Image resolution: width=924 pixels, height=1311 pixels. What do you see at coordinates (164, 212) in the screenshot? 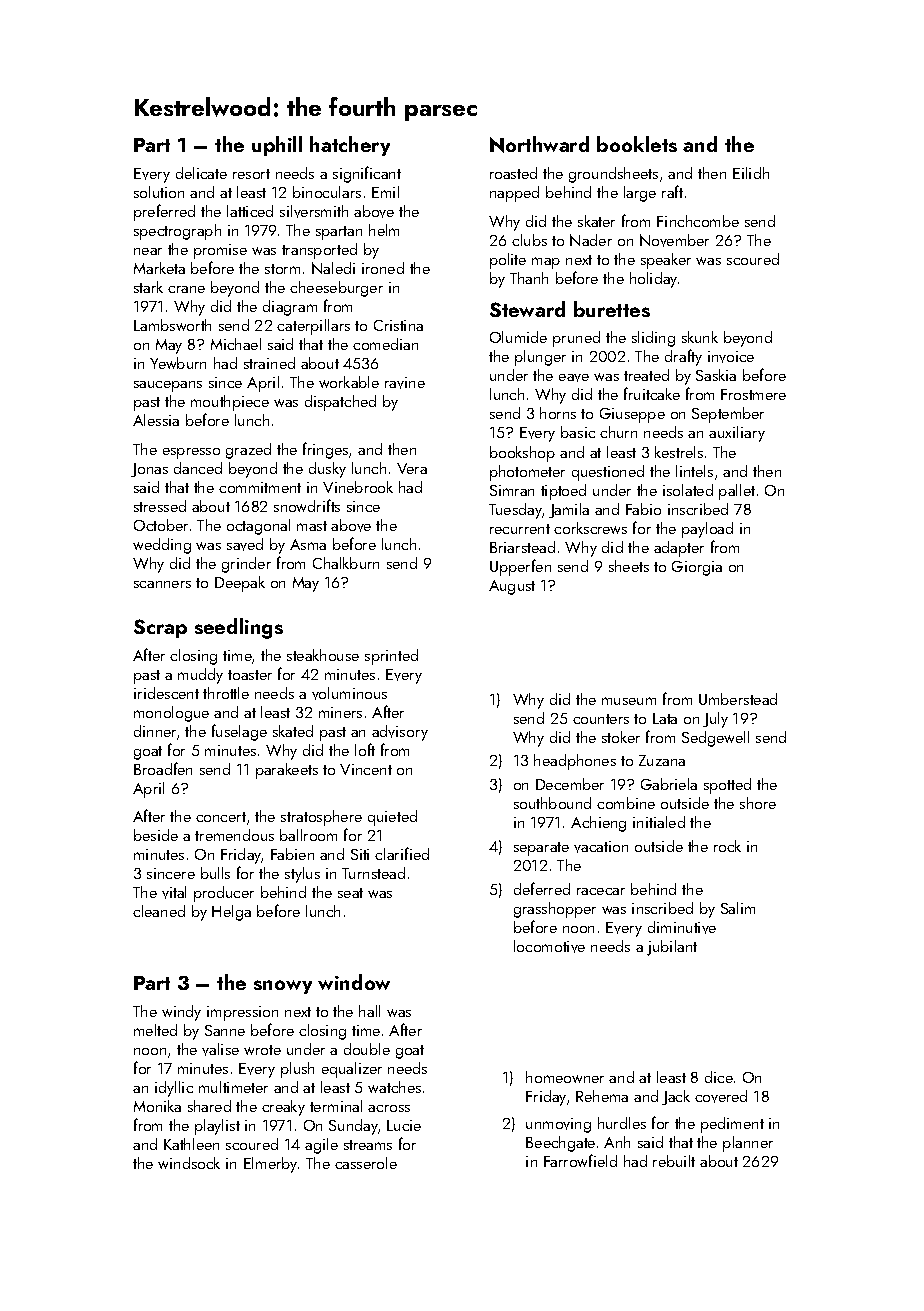
I see `preferred` at bounding box center [164, 212].
